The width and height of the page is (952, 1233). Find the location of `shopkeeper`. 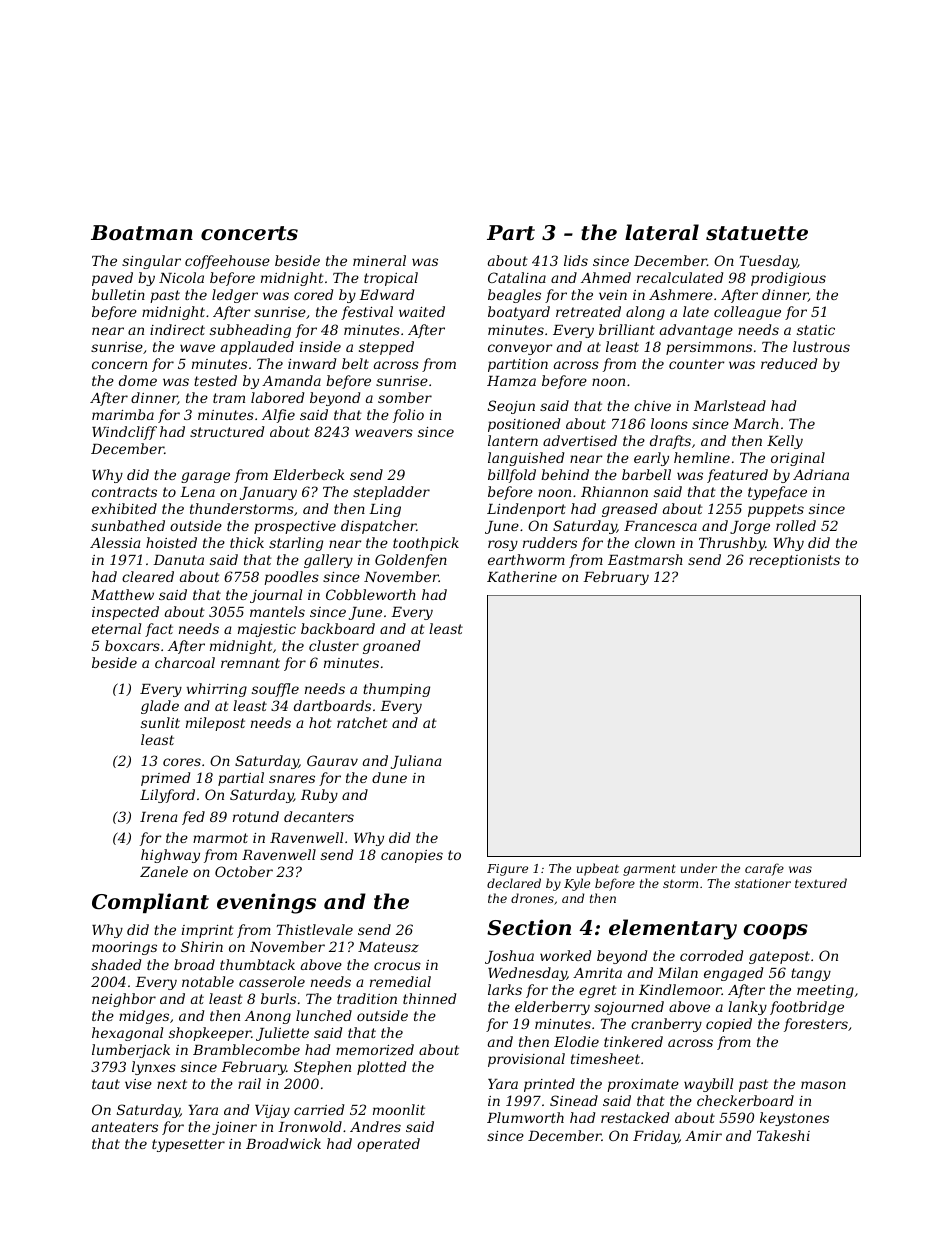

shopkeeper is located at coordinates (210, 1034).
